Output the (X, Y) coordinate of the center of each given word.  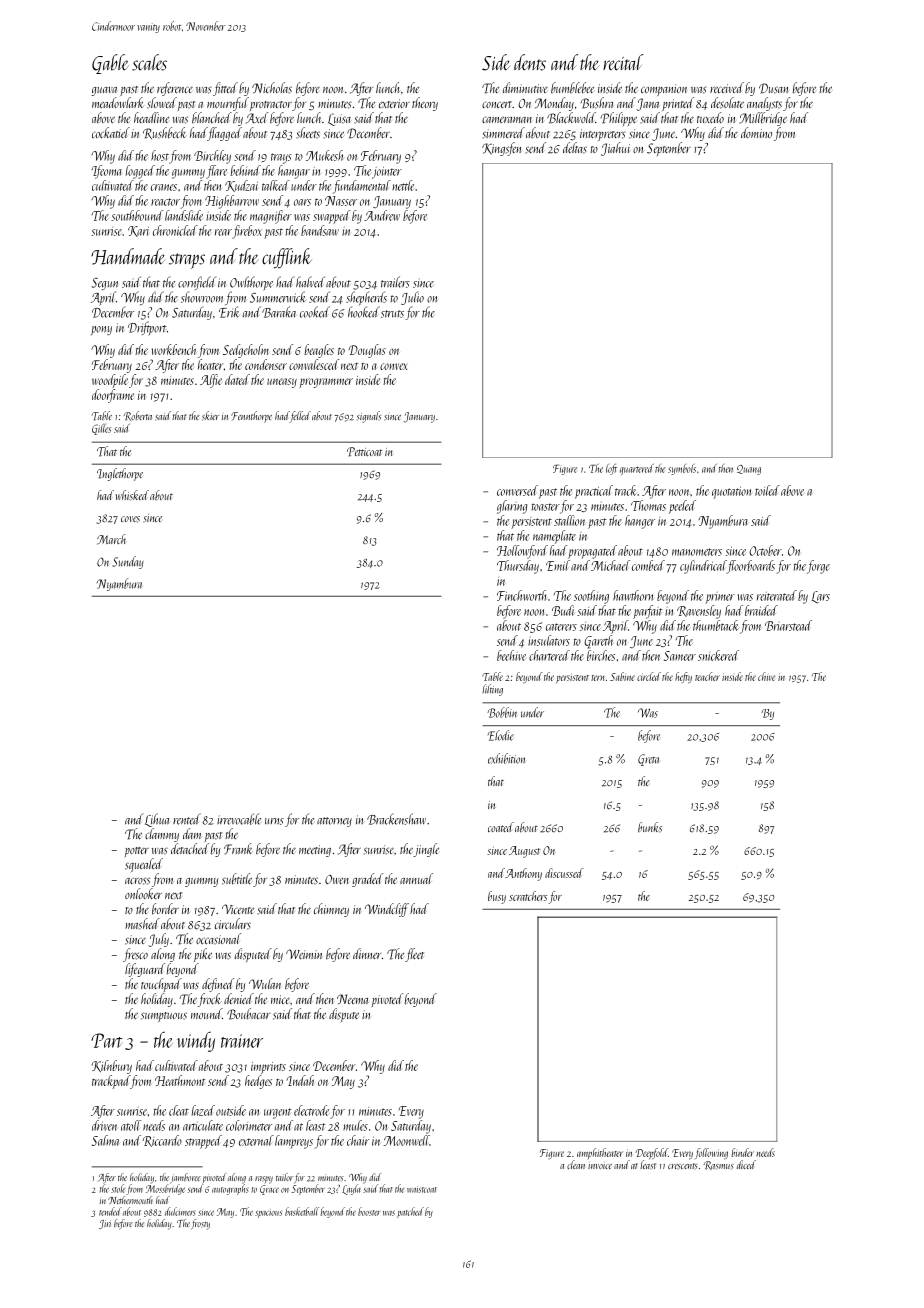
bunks (650, 827)
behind (246, 170)
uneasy (282, 383)
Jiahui (615, 149)
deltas (575, 148)
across (137, 881)
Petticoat (364, 452)
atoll (131, 1125)
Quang (749, 470)
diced (746, 1164)
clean (576, 1164)
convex (394, 366)
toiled (767, 490)
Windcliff (387, 910)
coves (130, 519)
